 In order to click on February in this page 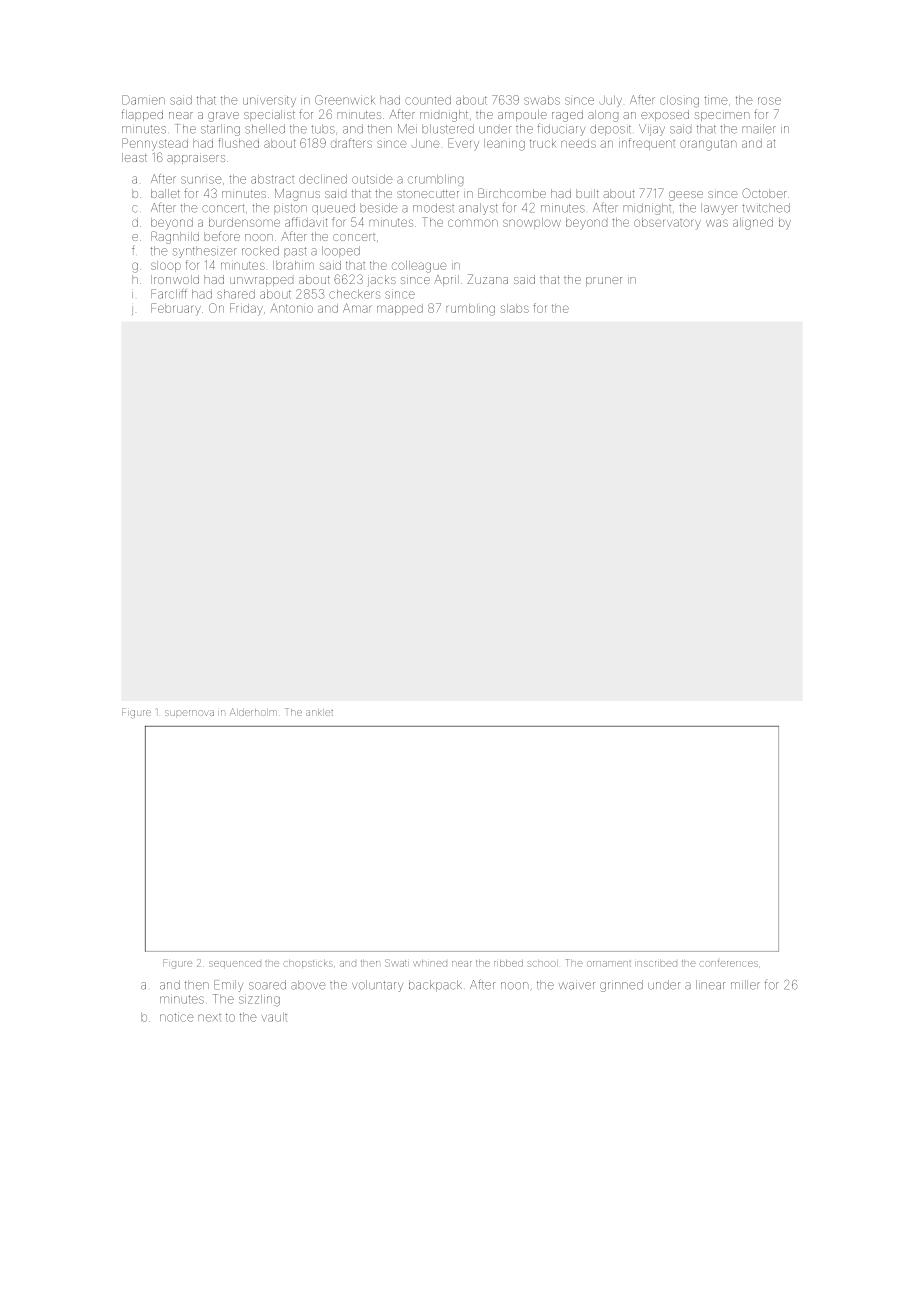, I will do `click(176, 309)`.
